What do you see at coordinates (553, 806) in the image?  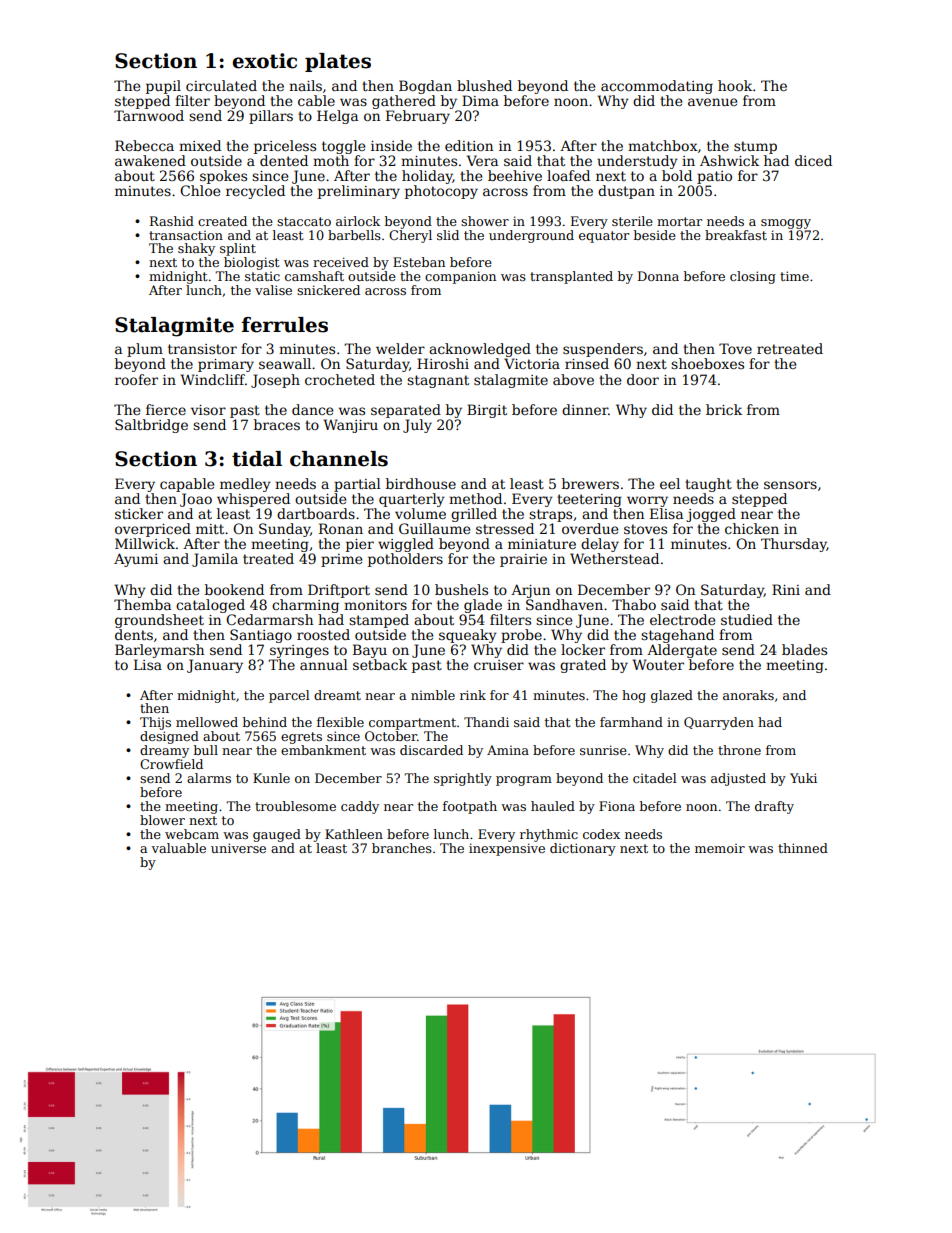 I see `hauled` at bounding box center [553, 806].
